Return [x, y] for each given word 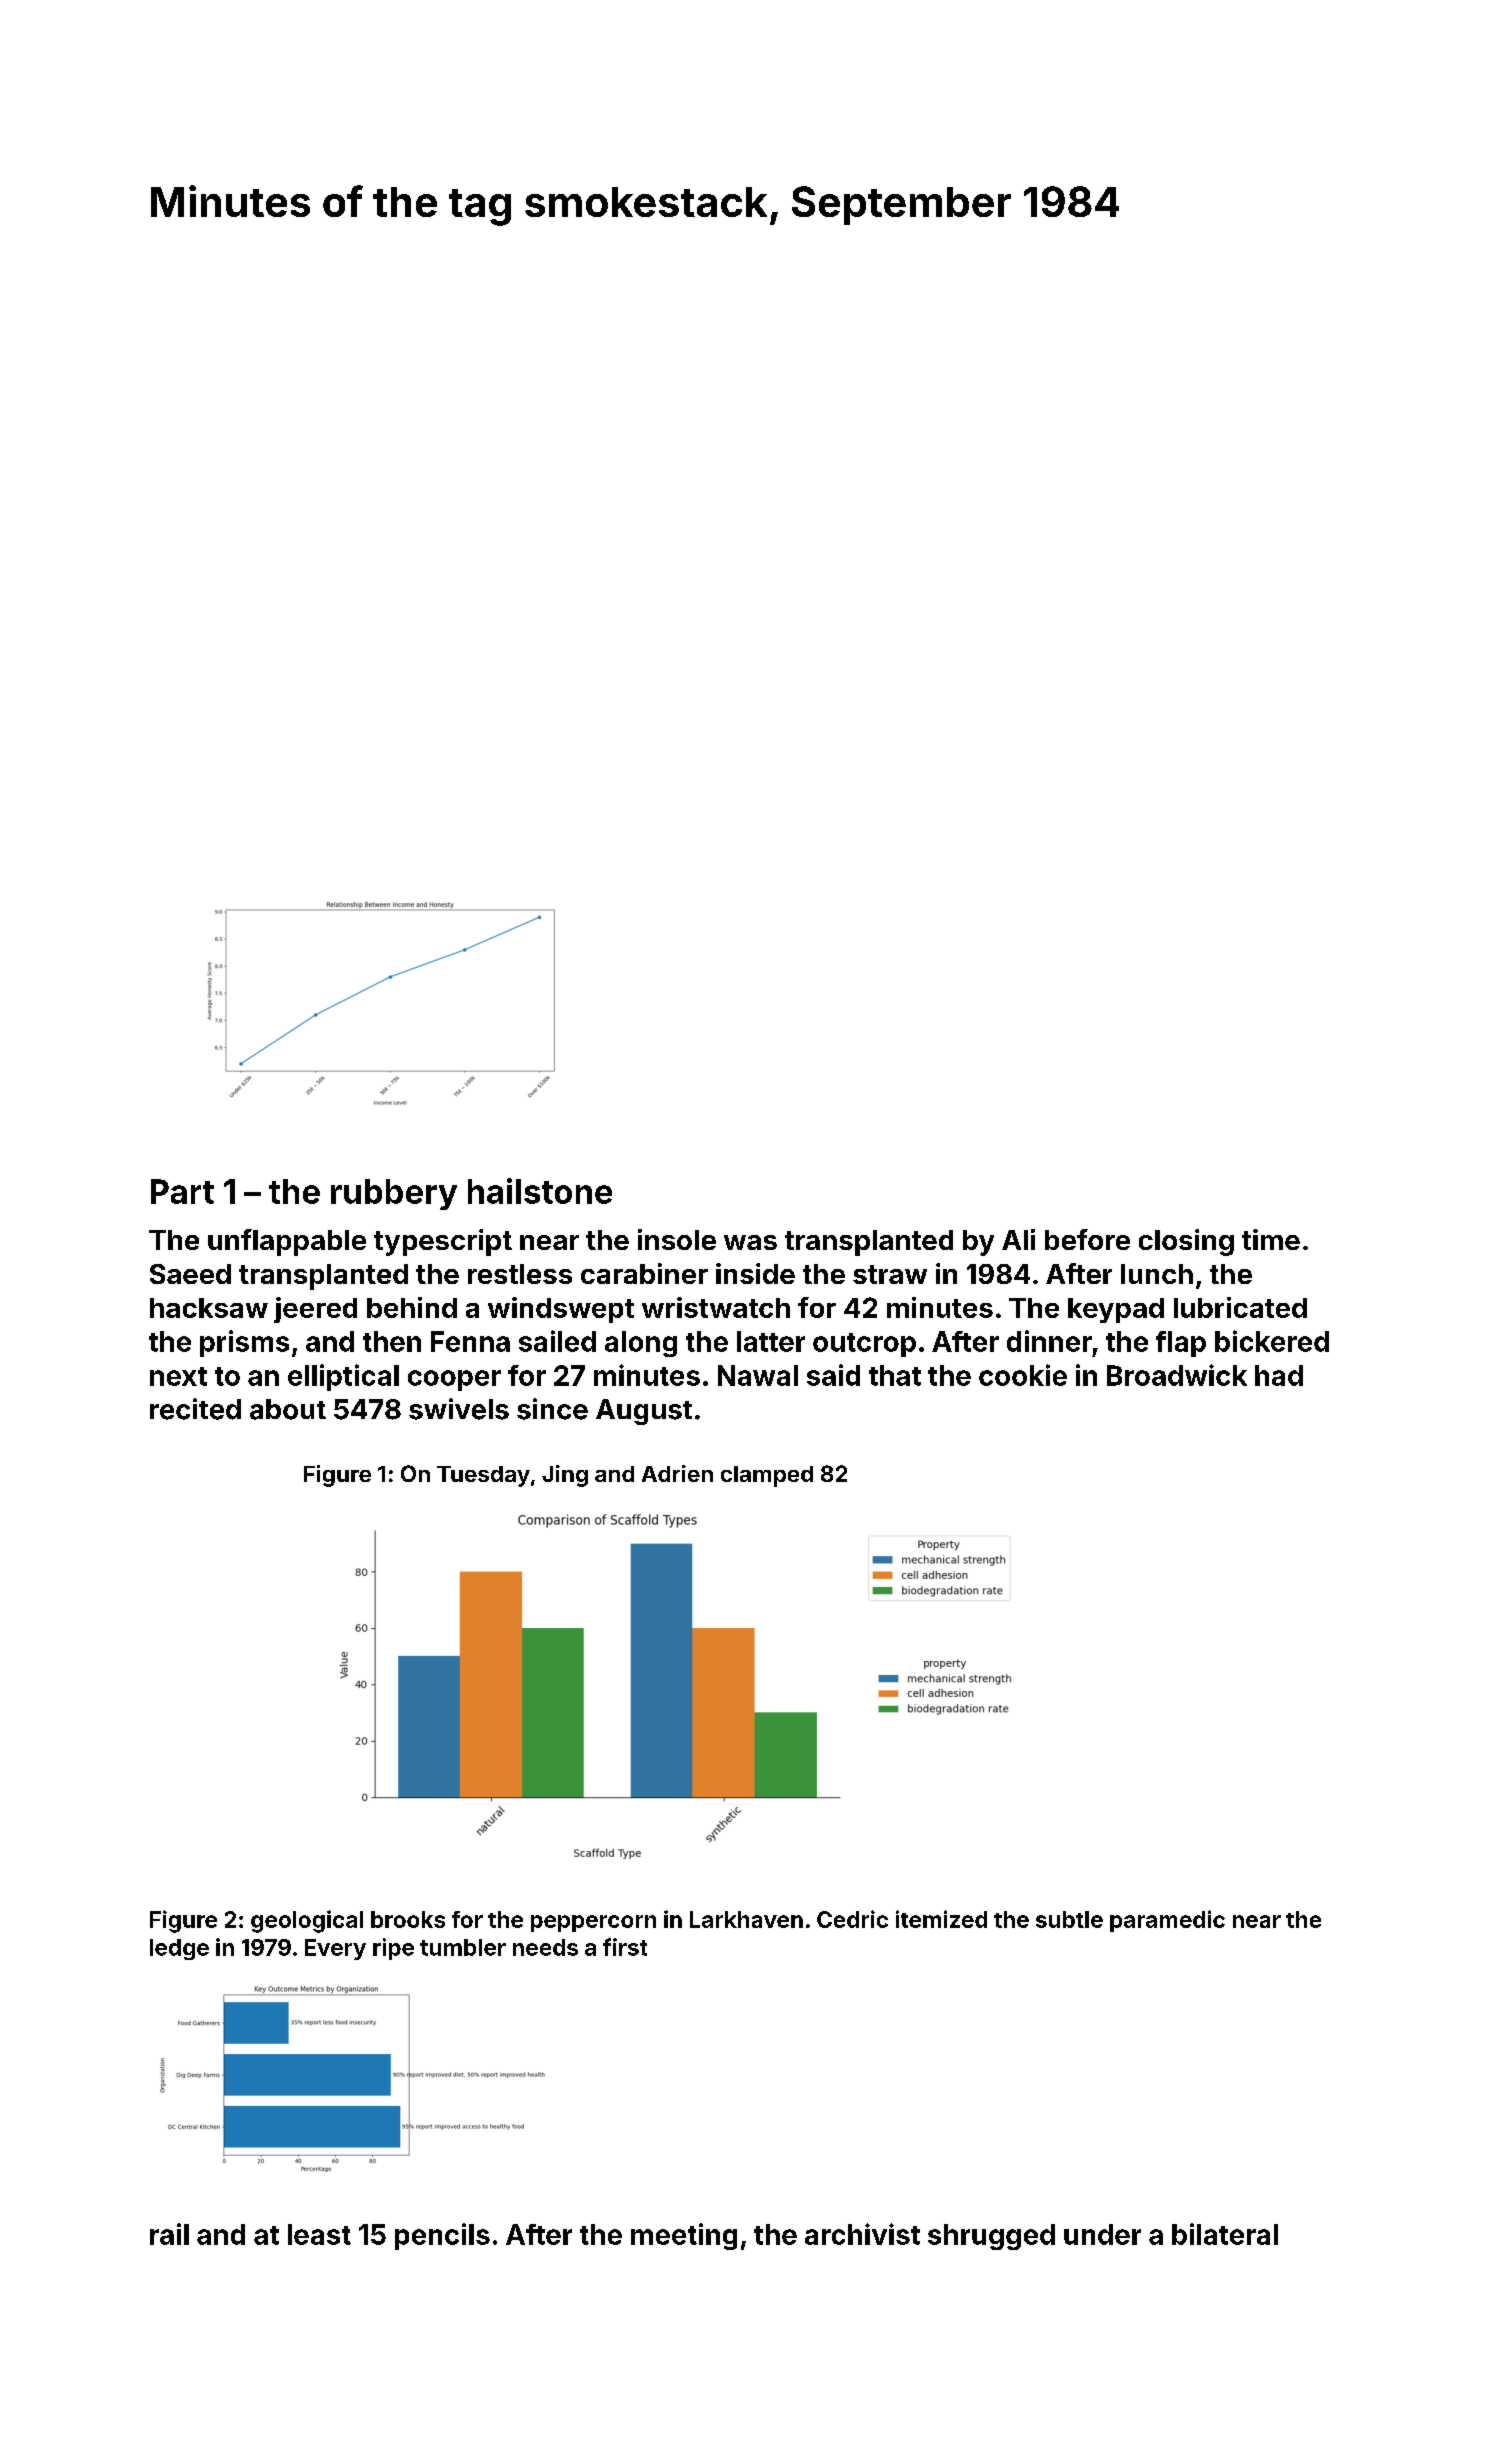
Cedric [852, 1919]
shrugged [991, 2237]
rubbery [394, 1194]
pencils [442, 2236]
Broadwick [1177, 1375]
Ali [1018, 1239]
